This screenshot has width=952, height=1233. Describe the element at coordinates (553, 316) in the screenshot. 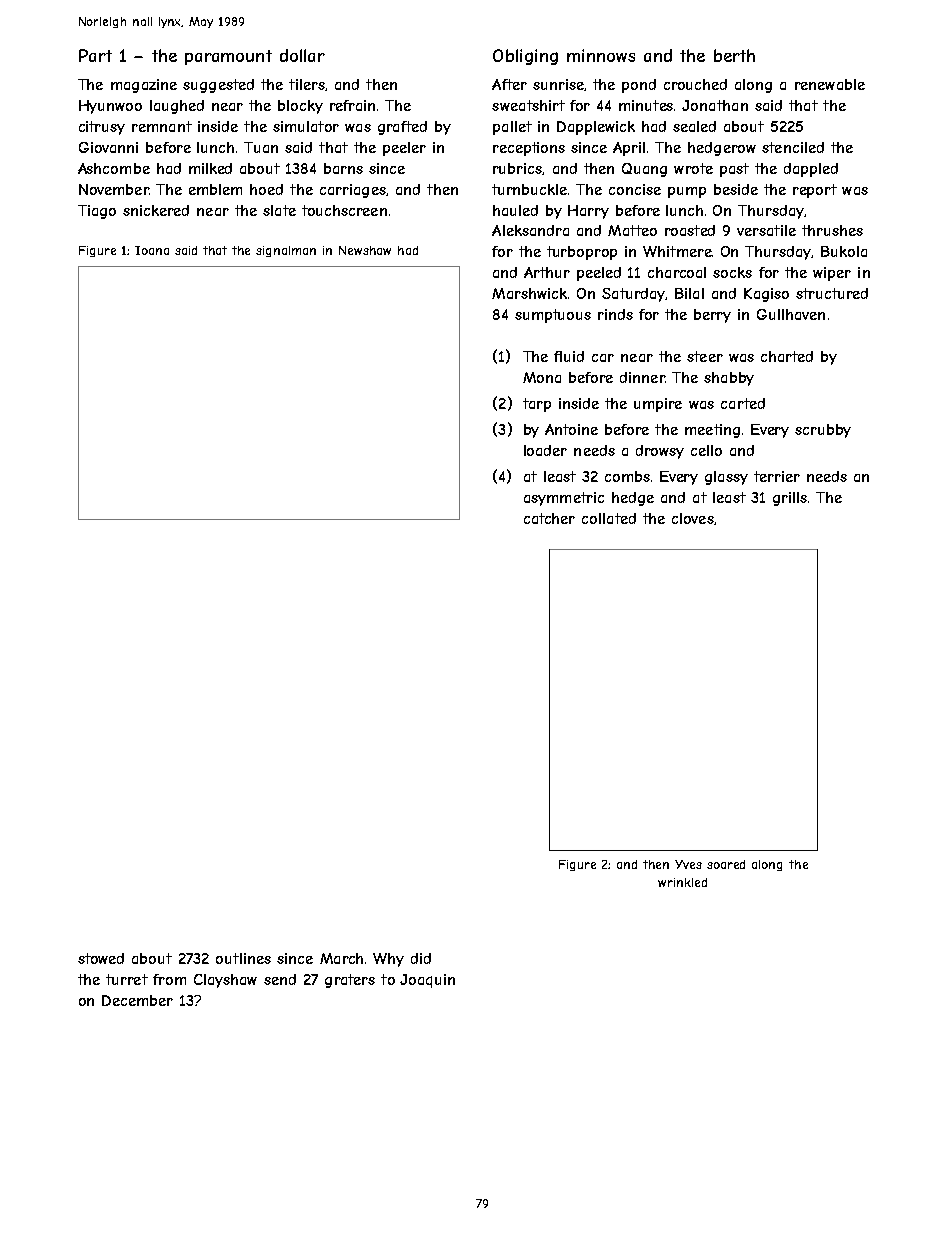

I see `sumptuous` at that location.
